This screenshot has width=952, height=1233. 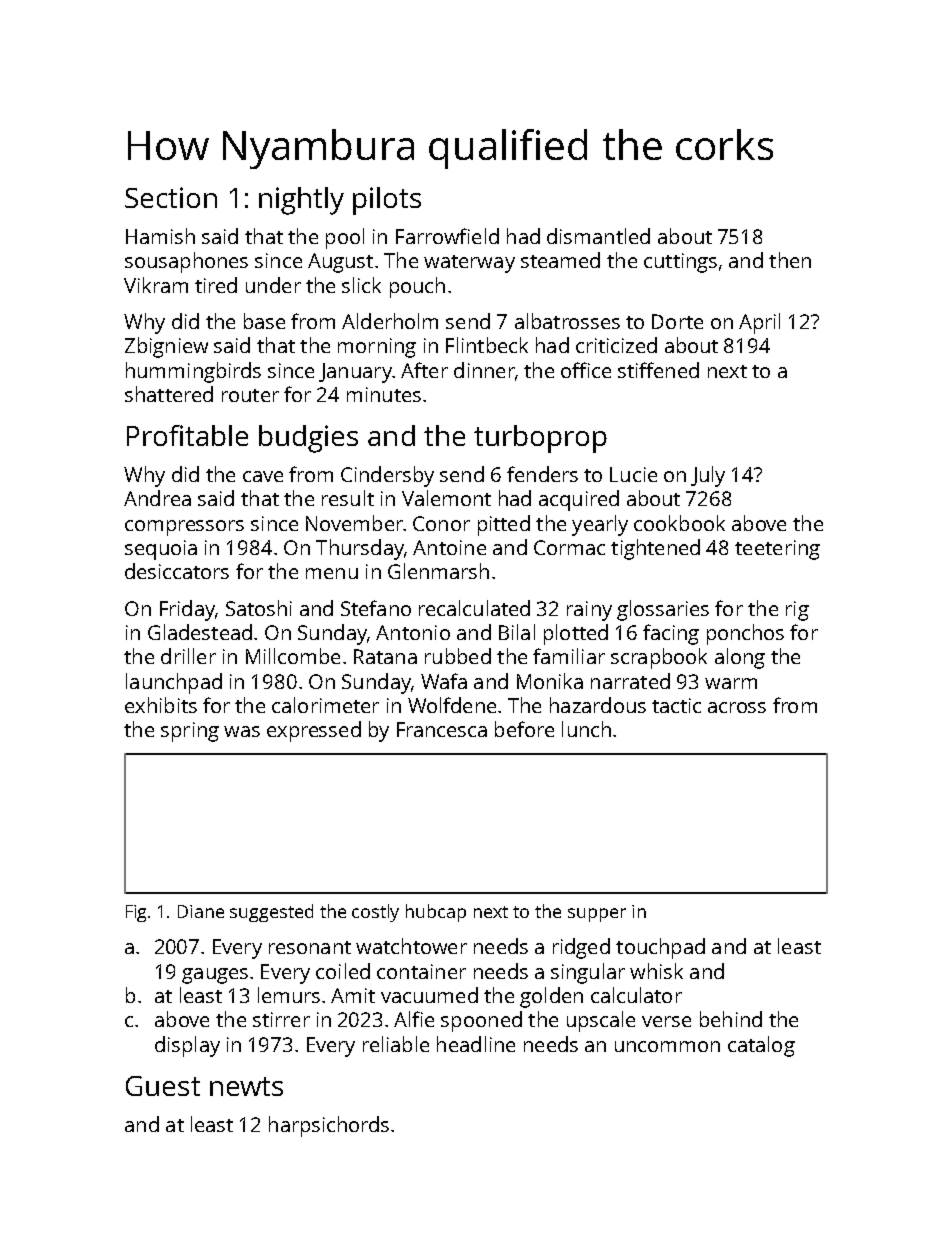 What do you see at coordinates (759, 323) in the screenshot?
I see `April` at bounding box center [759, 323].
